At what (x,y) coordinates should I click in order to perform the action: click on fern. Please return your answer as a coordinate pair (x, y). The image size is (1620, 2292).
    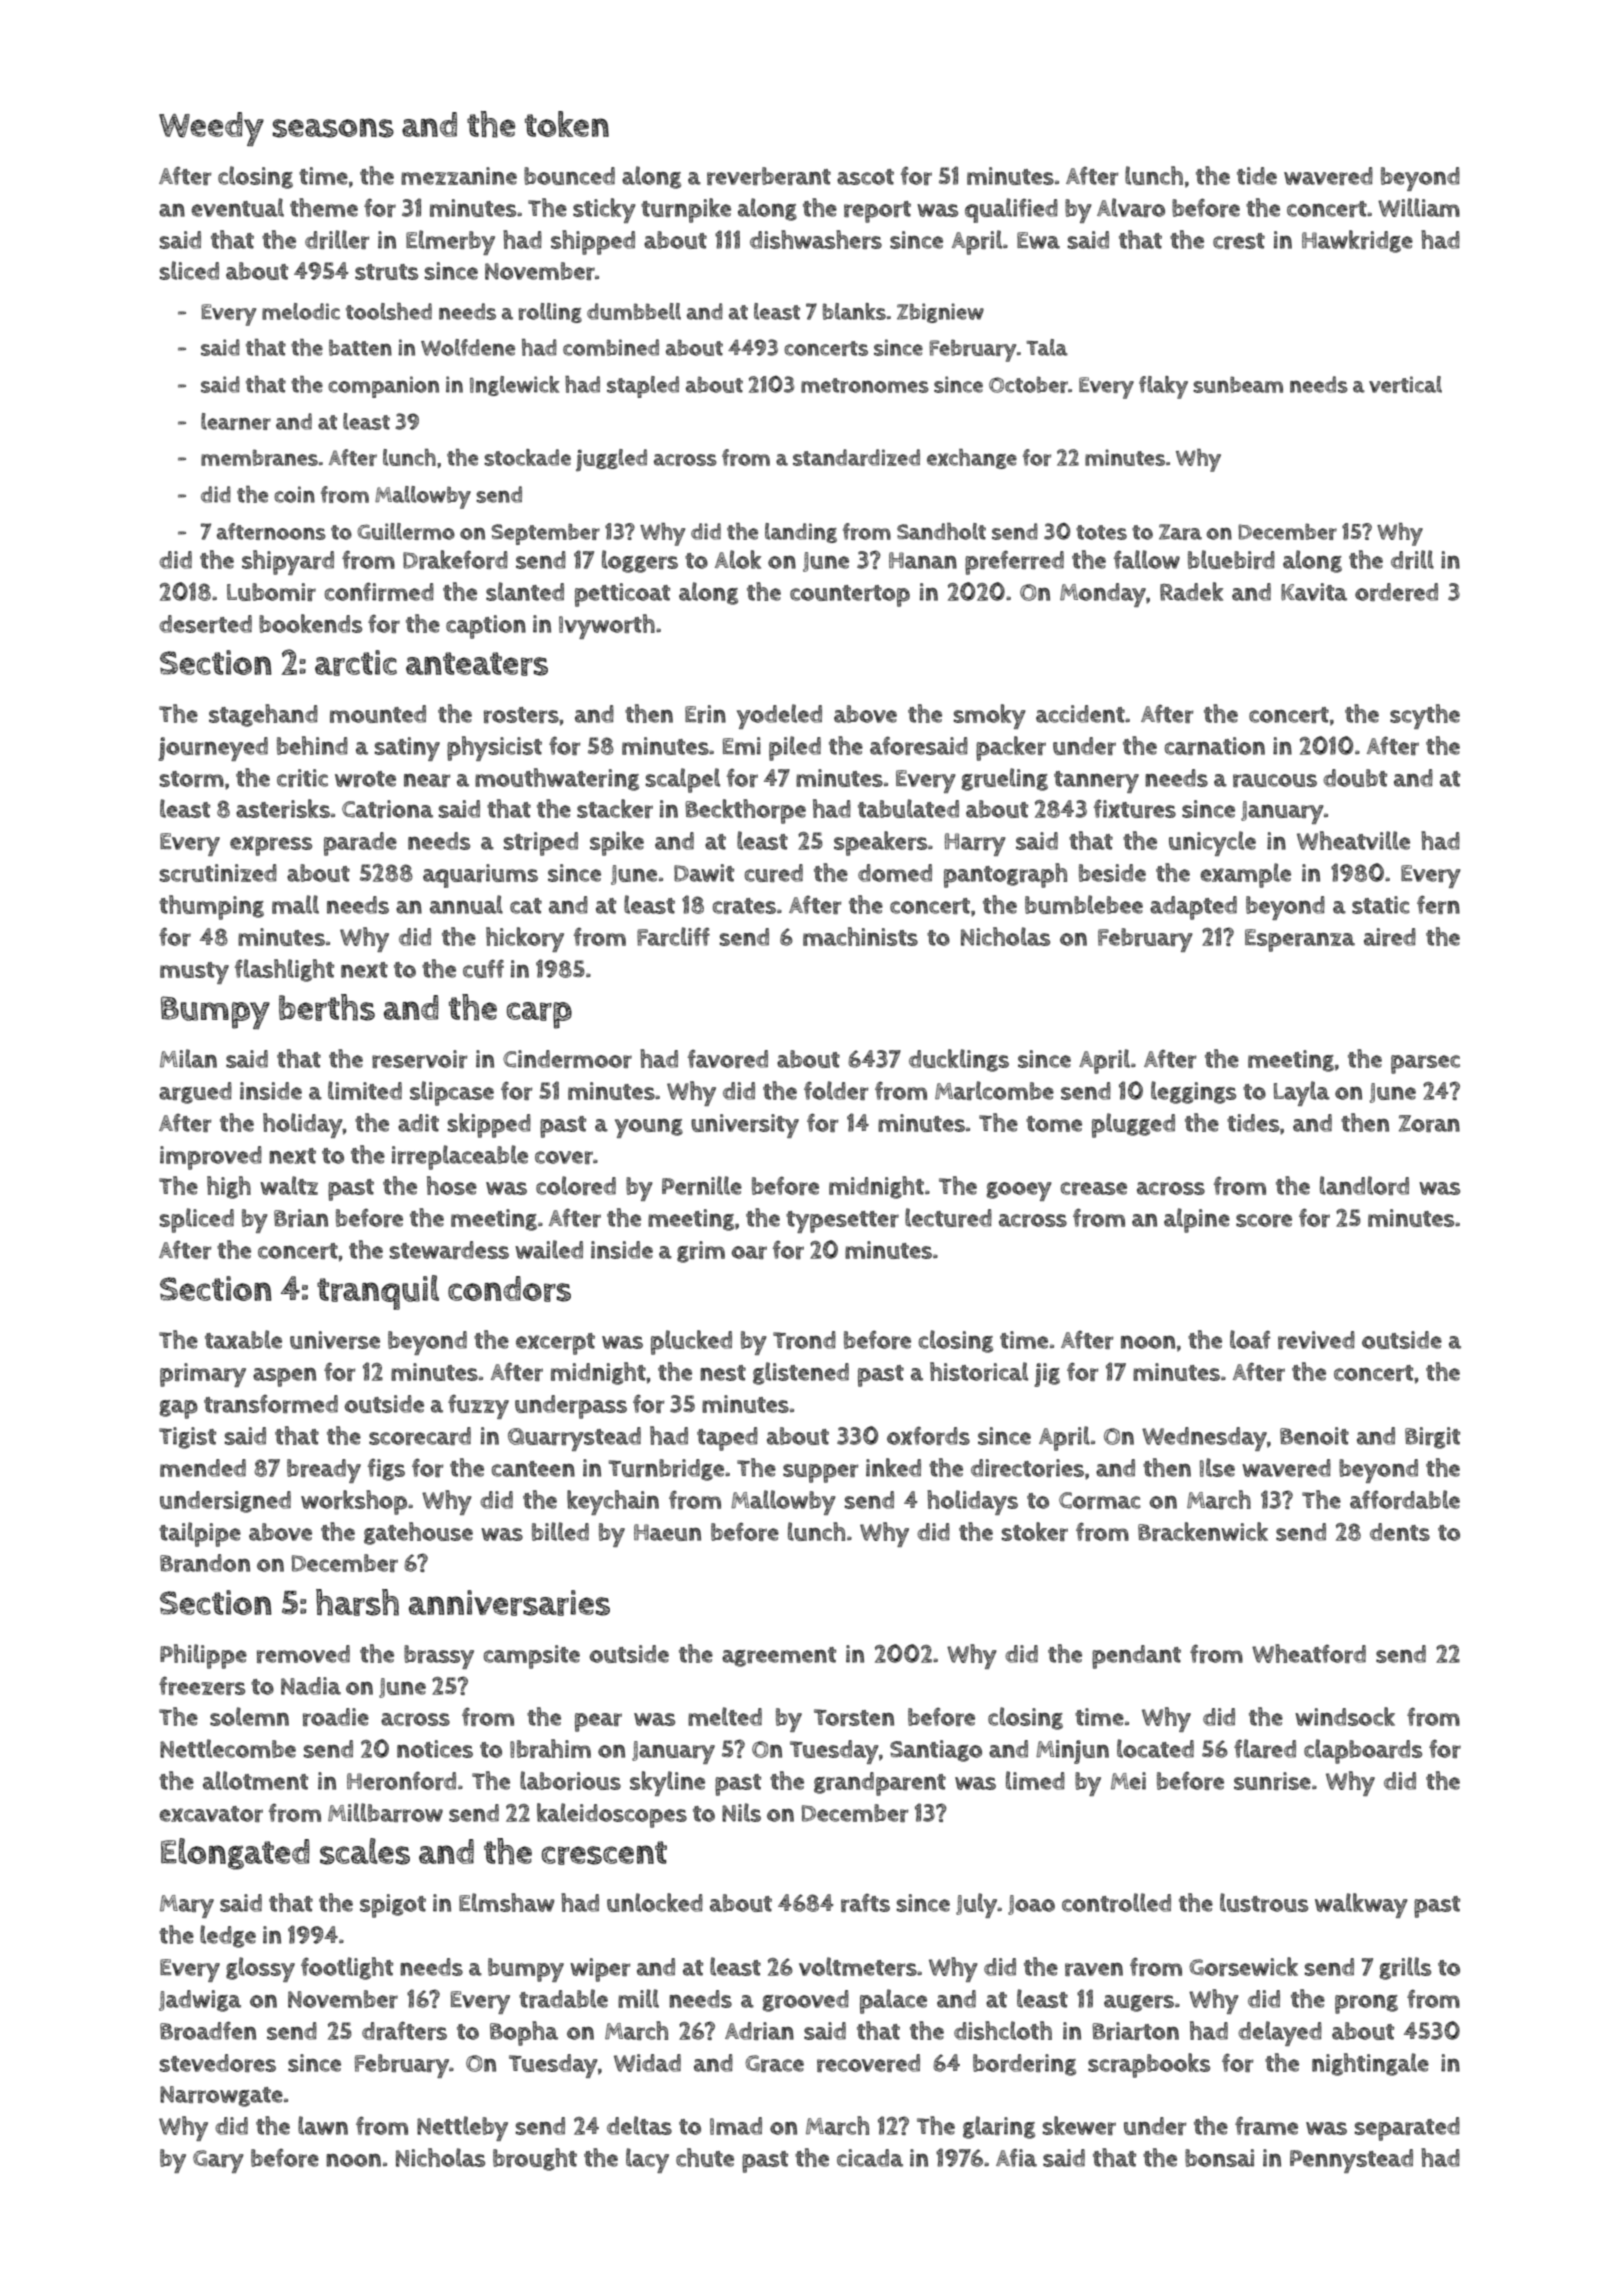
    Looking at the image, I should click on (1438, 904).
